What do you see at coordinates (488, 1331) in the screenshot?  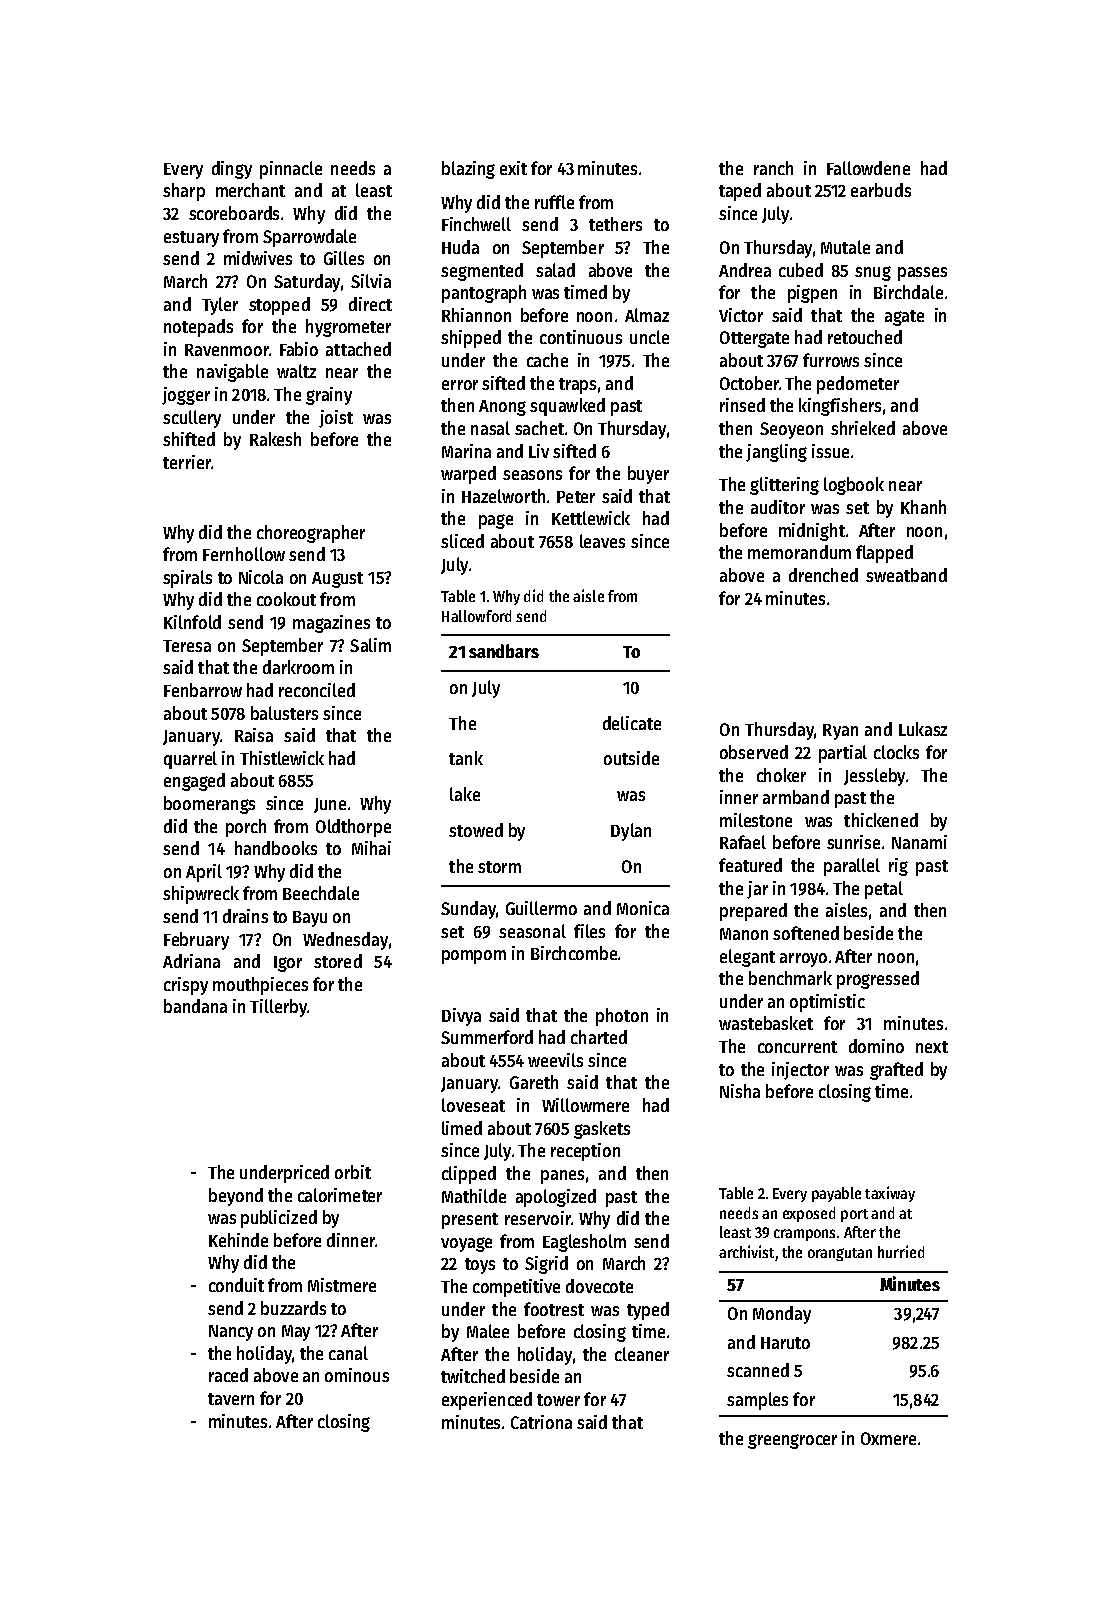 I see `Malee` at bounding box center [488, 1331].
